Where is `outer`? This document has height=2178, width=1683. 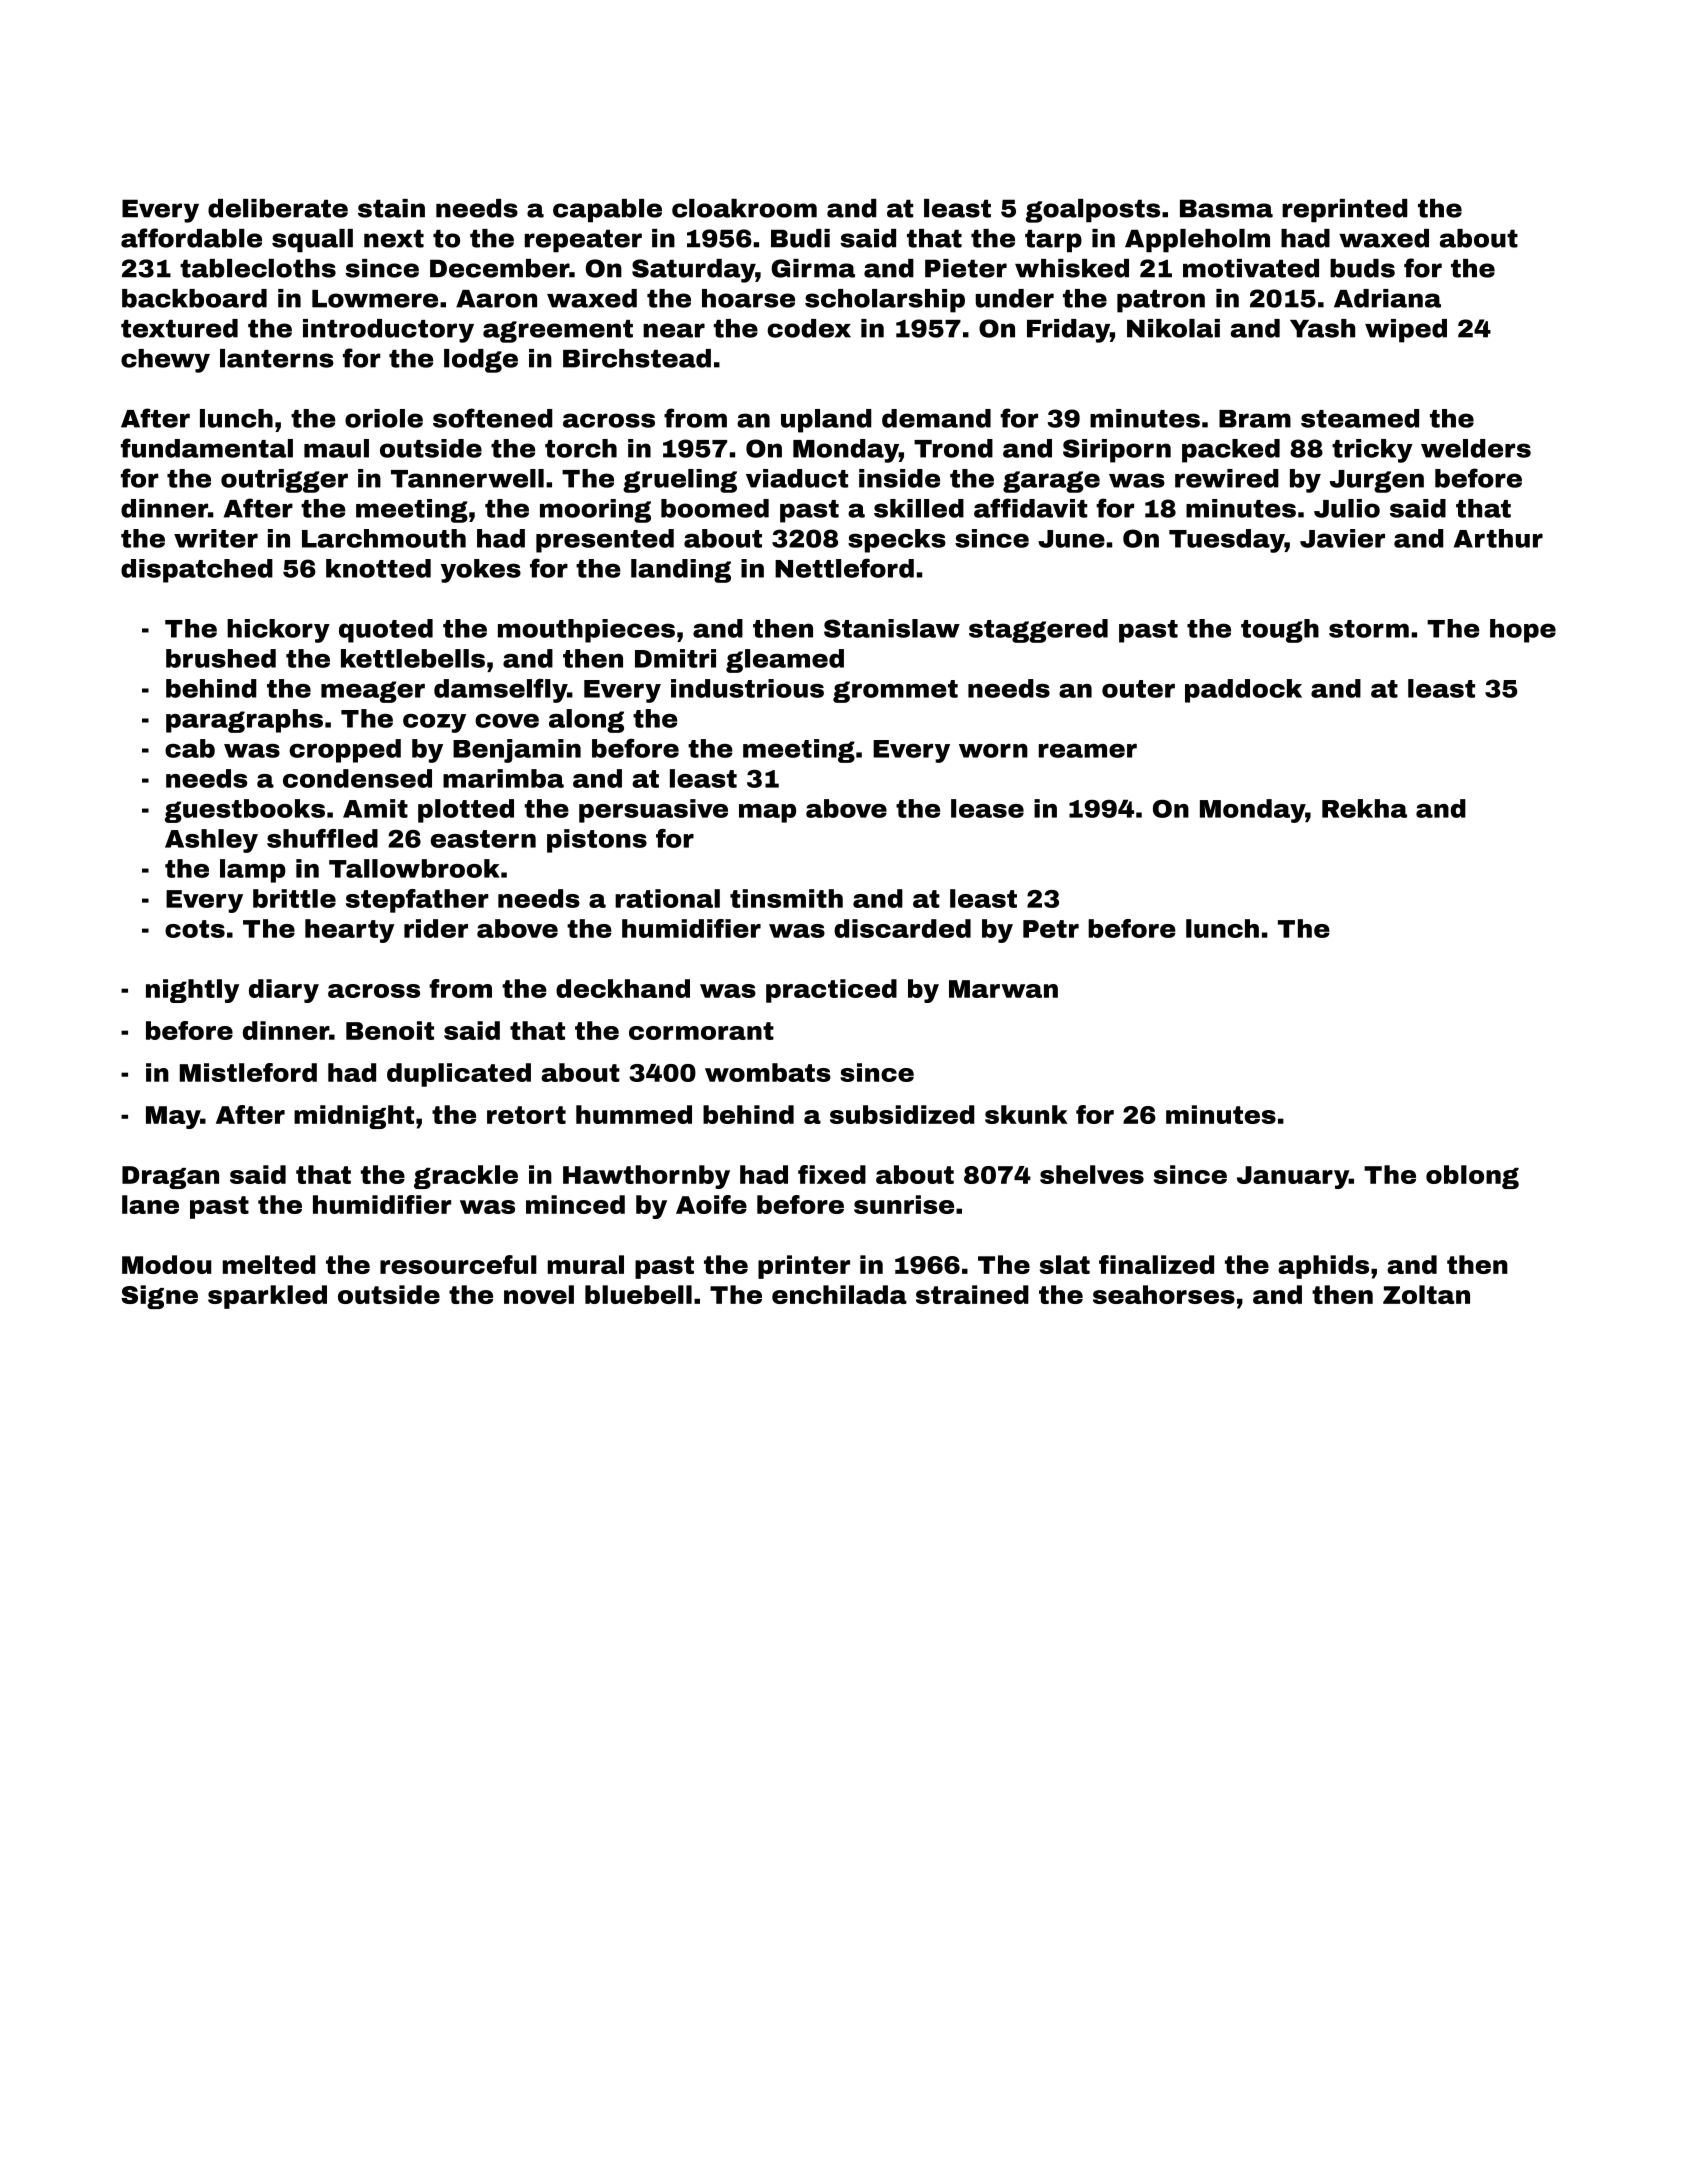
outer is located at coordinates (1138, 689).
